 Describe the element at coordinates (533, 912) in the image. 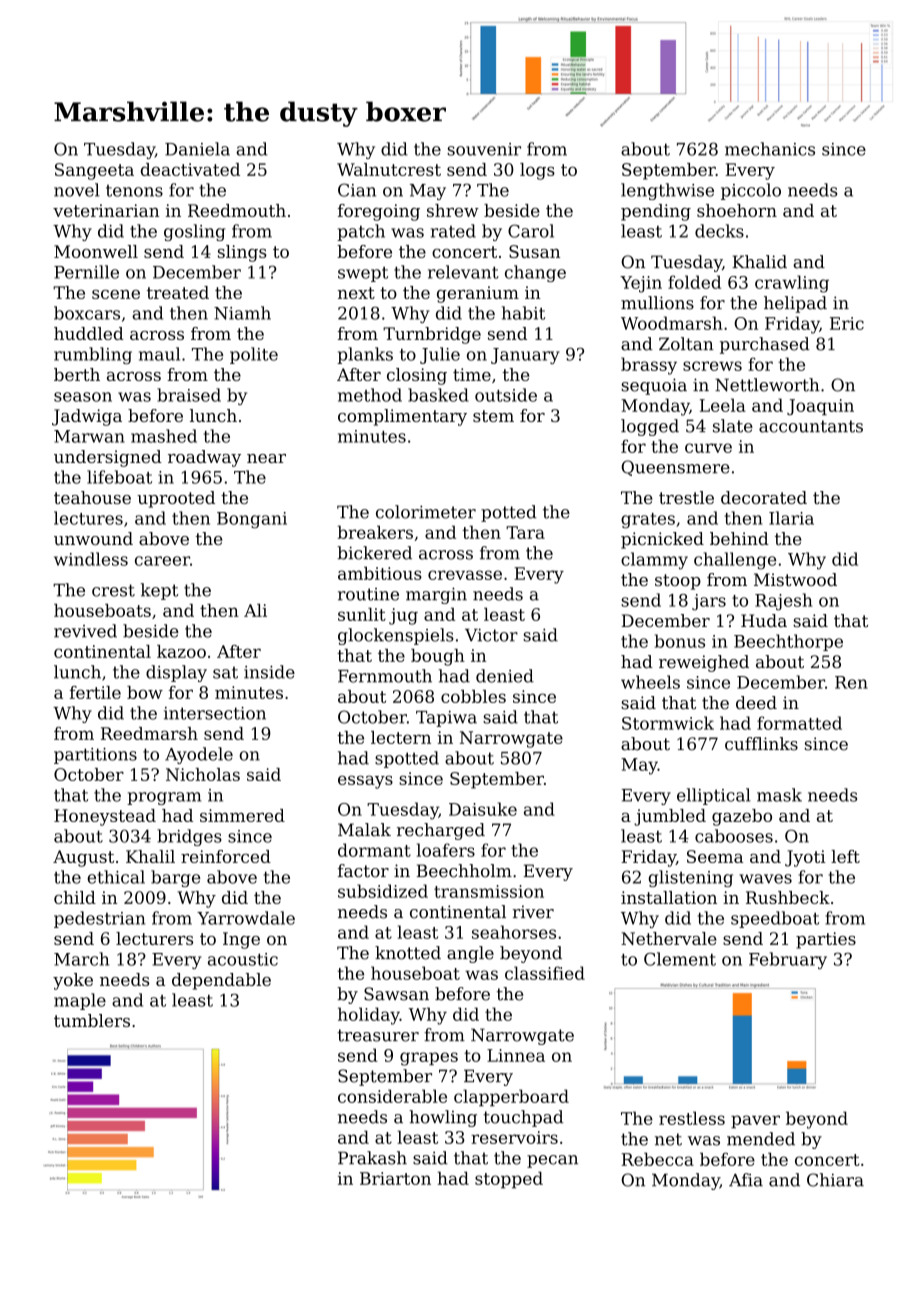

I see `river` at that location.
